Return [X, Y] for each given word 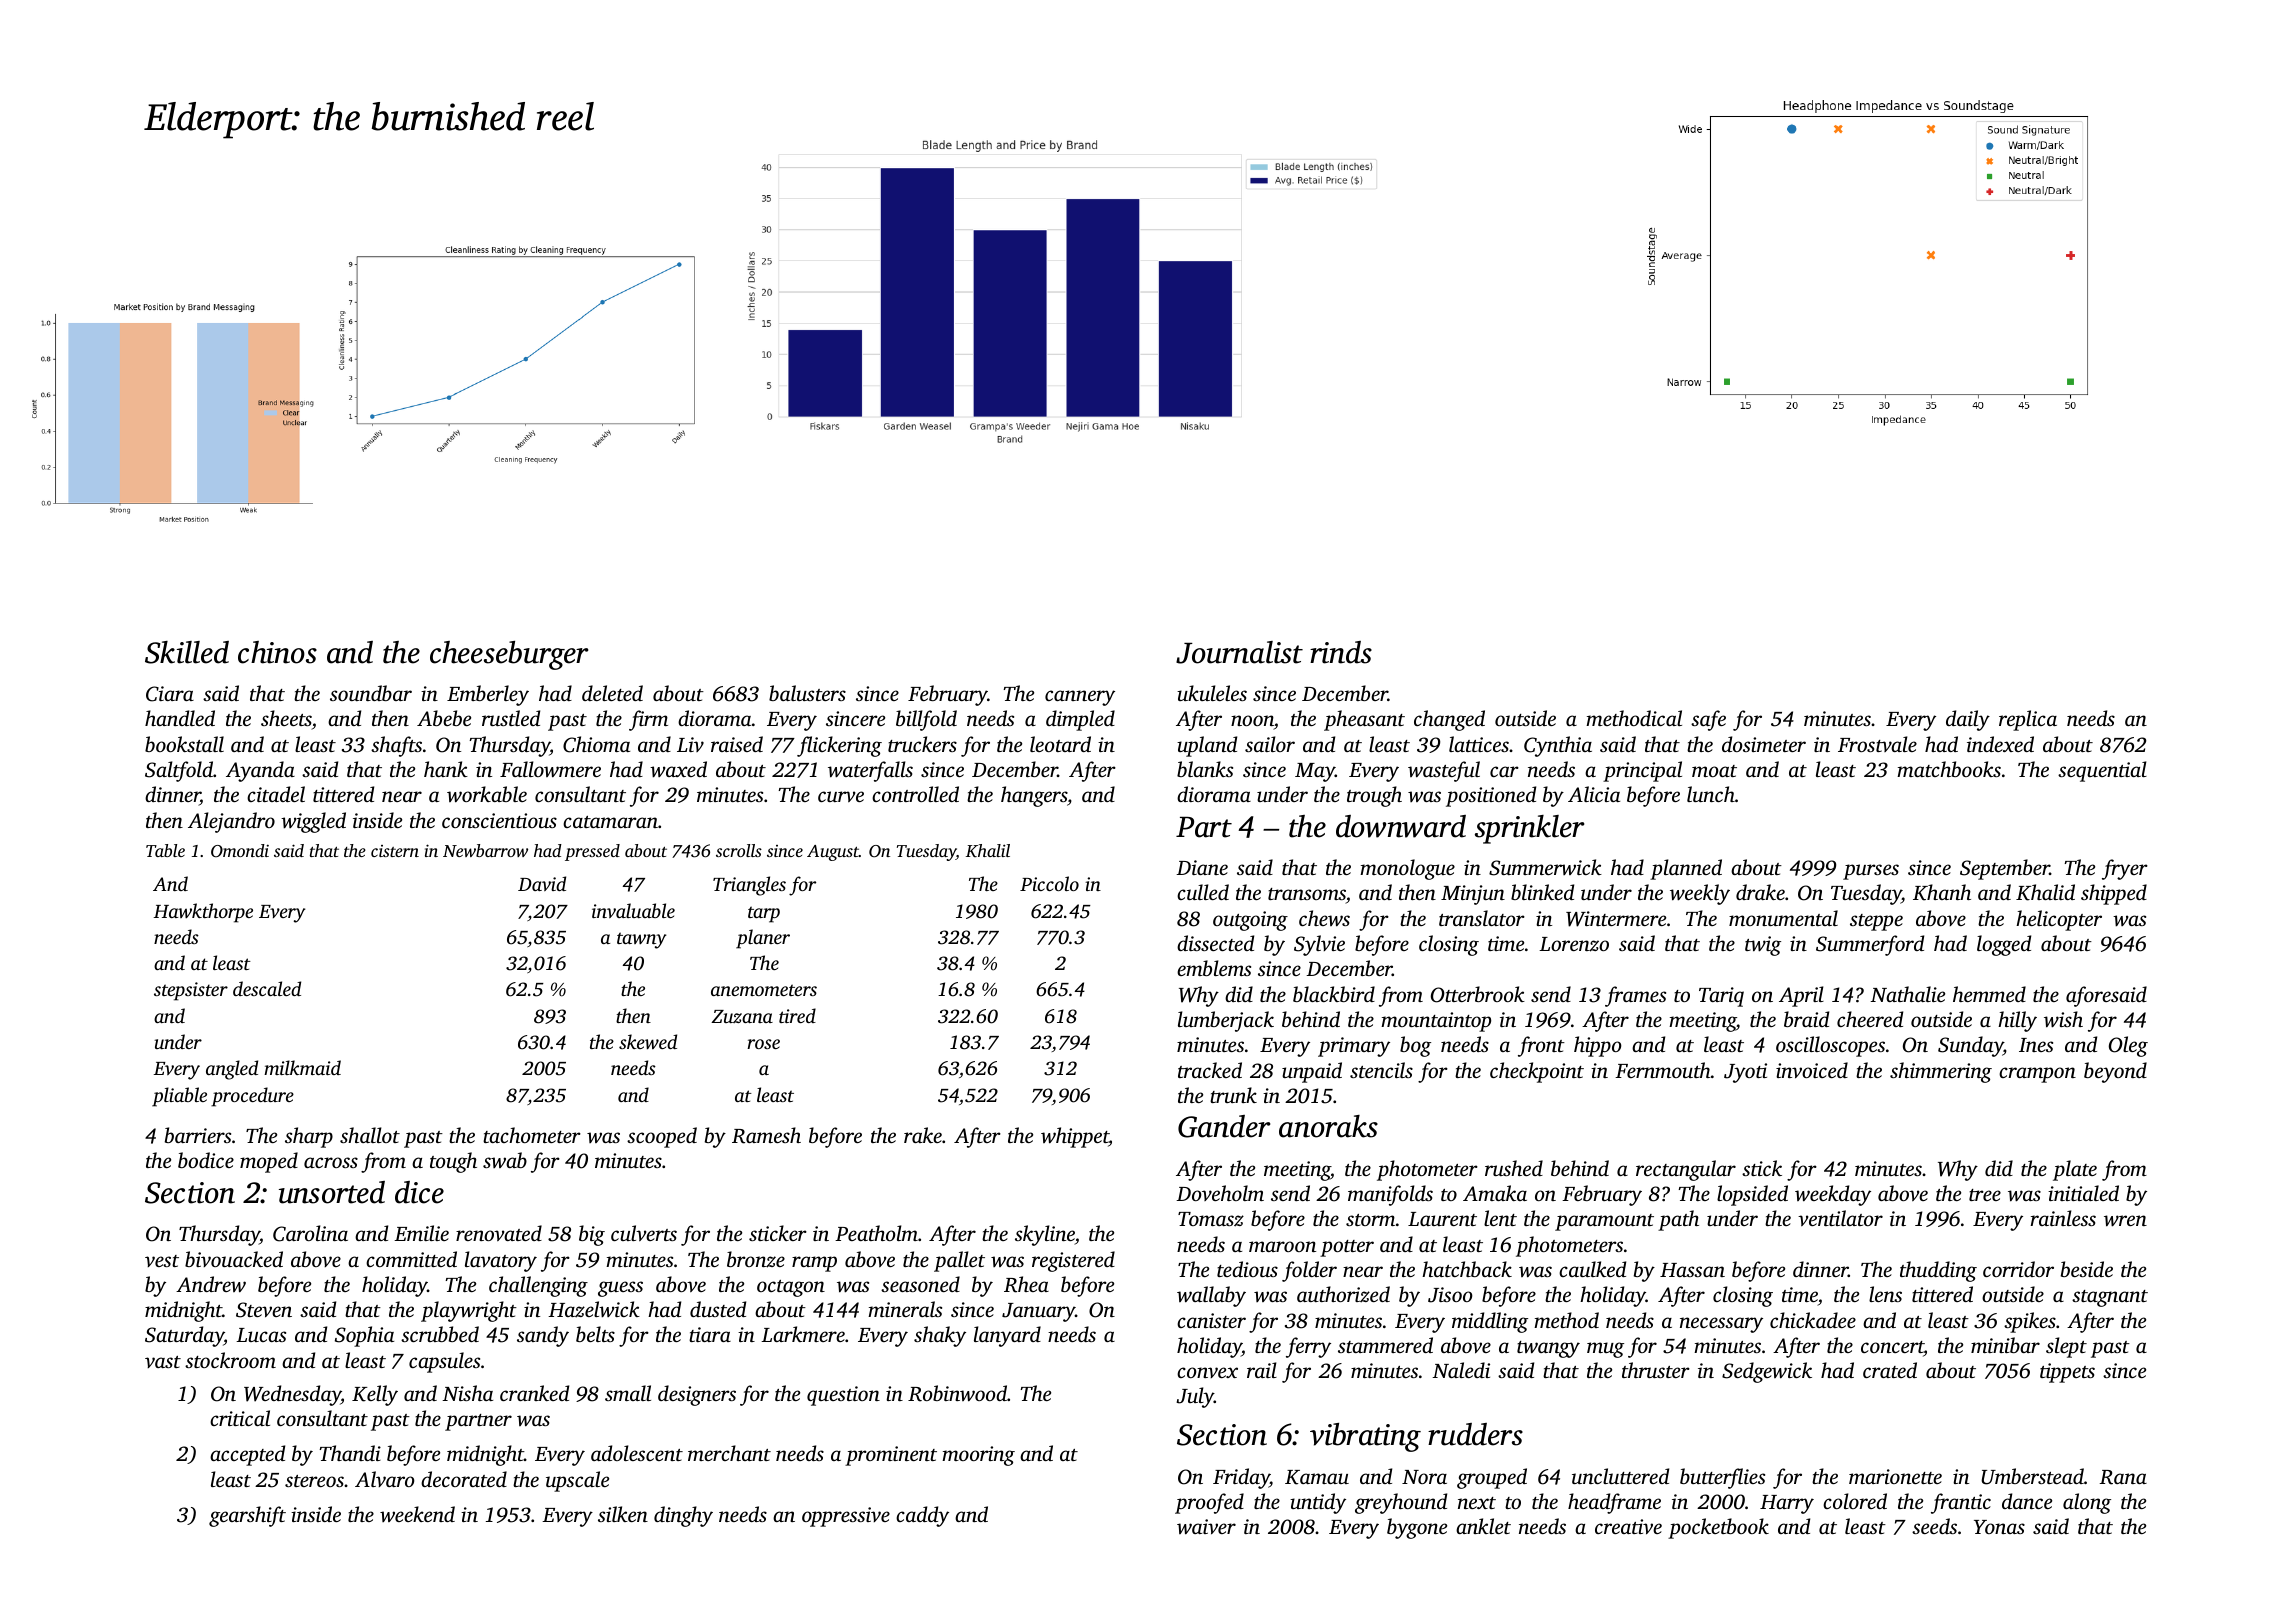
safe [1708, 720]
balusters [807, 693]
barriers [198, 1135]
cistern [395, 851]
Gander [1224, 1126]
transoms [1307, 896]
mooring [978, 1456]
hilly [2017, 1021]
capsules [444, 1362]
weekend [417, 1514]
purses [1871, 872]
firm [648, 720]
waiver [1206, 1527]
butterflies [1722, 1478]
